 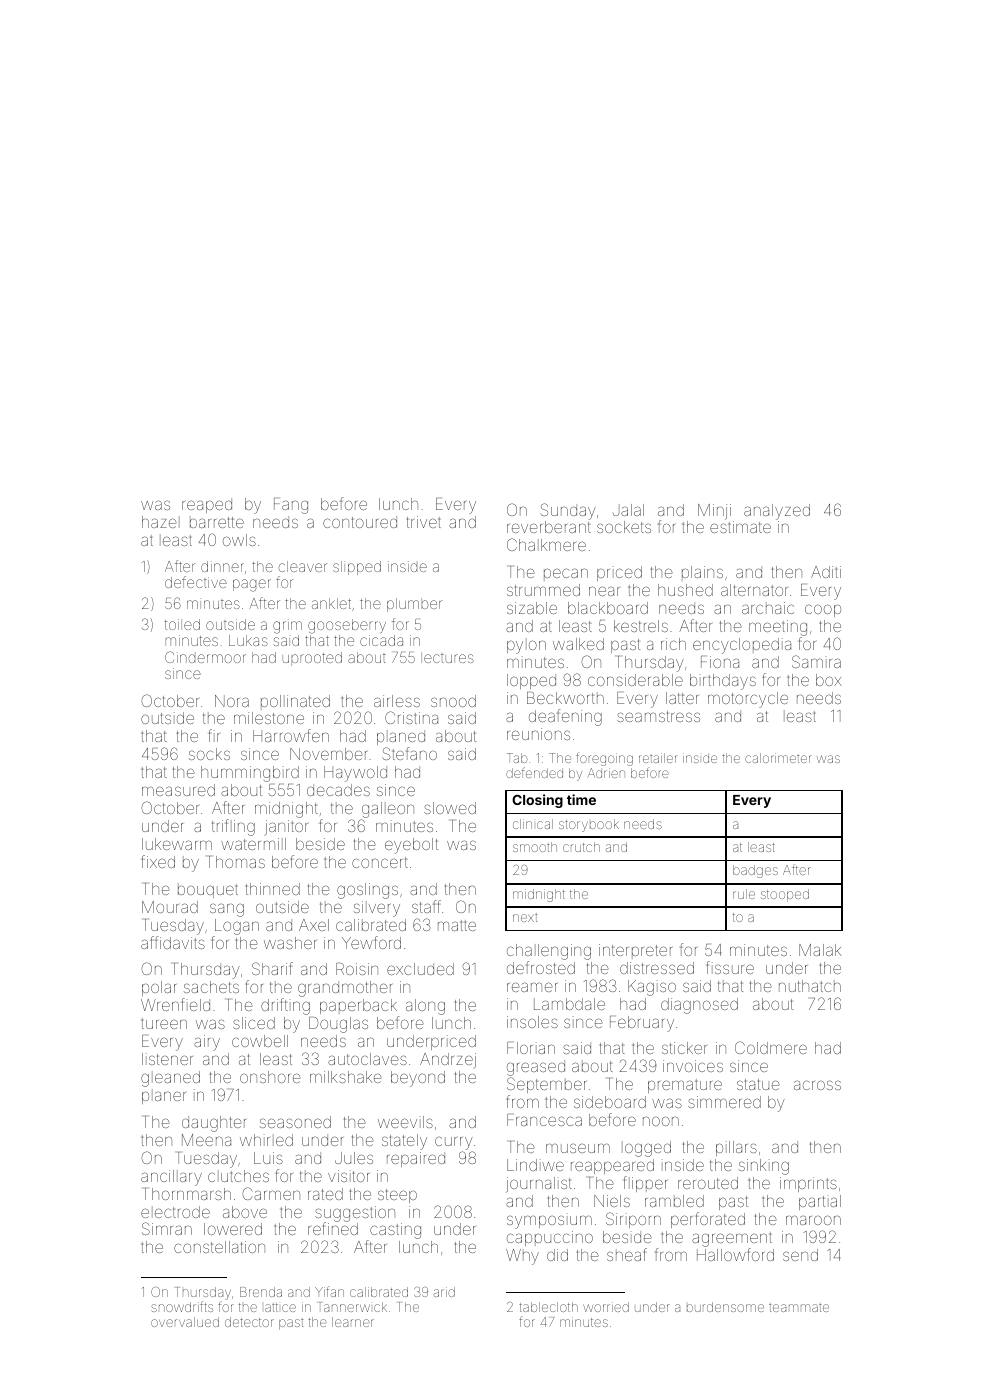 I want to click on Coldmere, so click(x=771, y=1047).
